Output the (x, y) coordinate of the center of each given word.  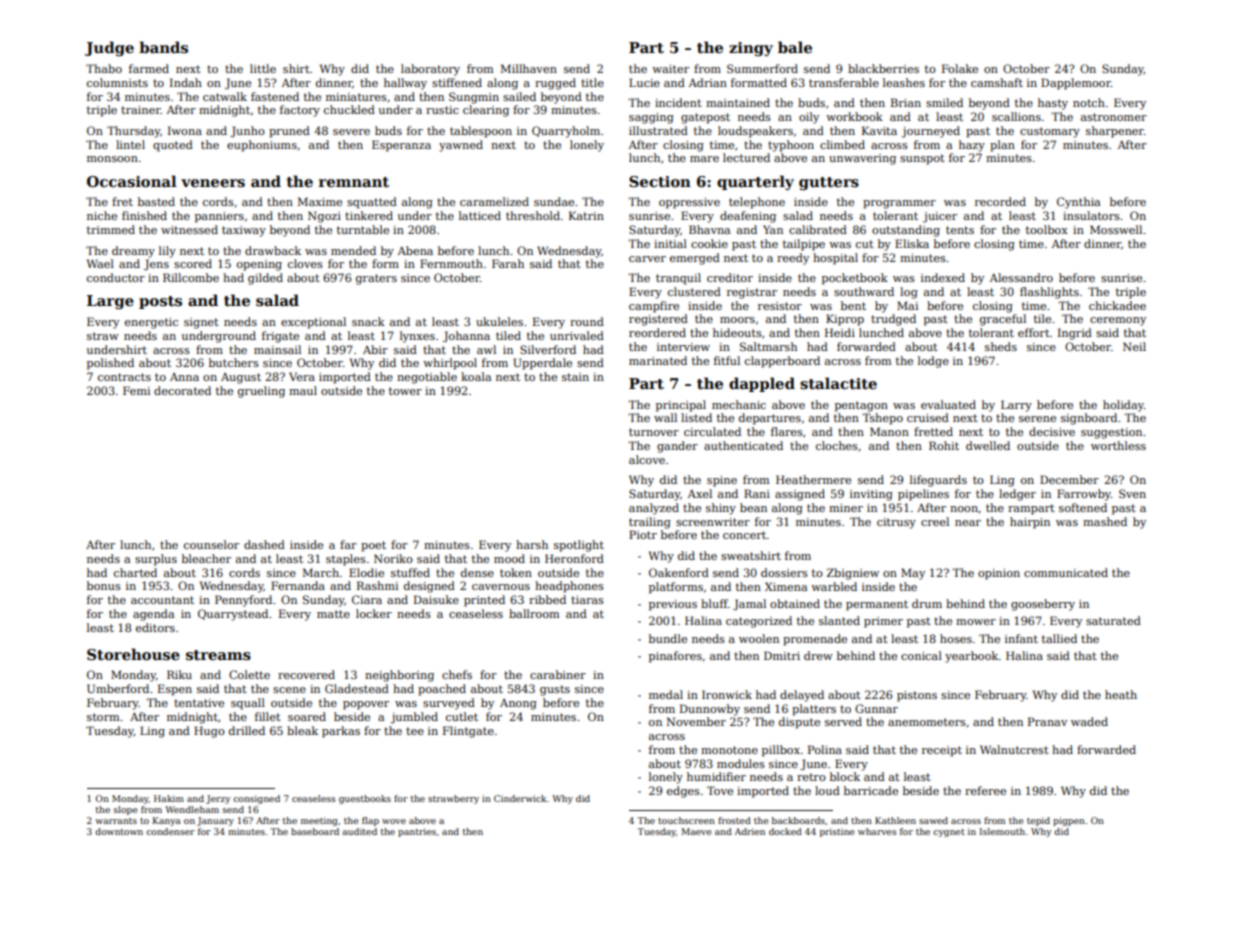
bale (795, 47)
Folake (960, 68)
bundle (668, 638)
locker (374, 613)
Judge (109, 48)
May (913, 574)
